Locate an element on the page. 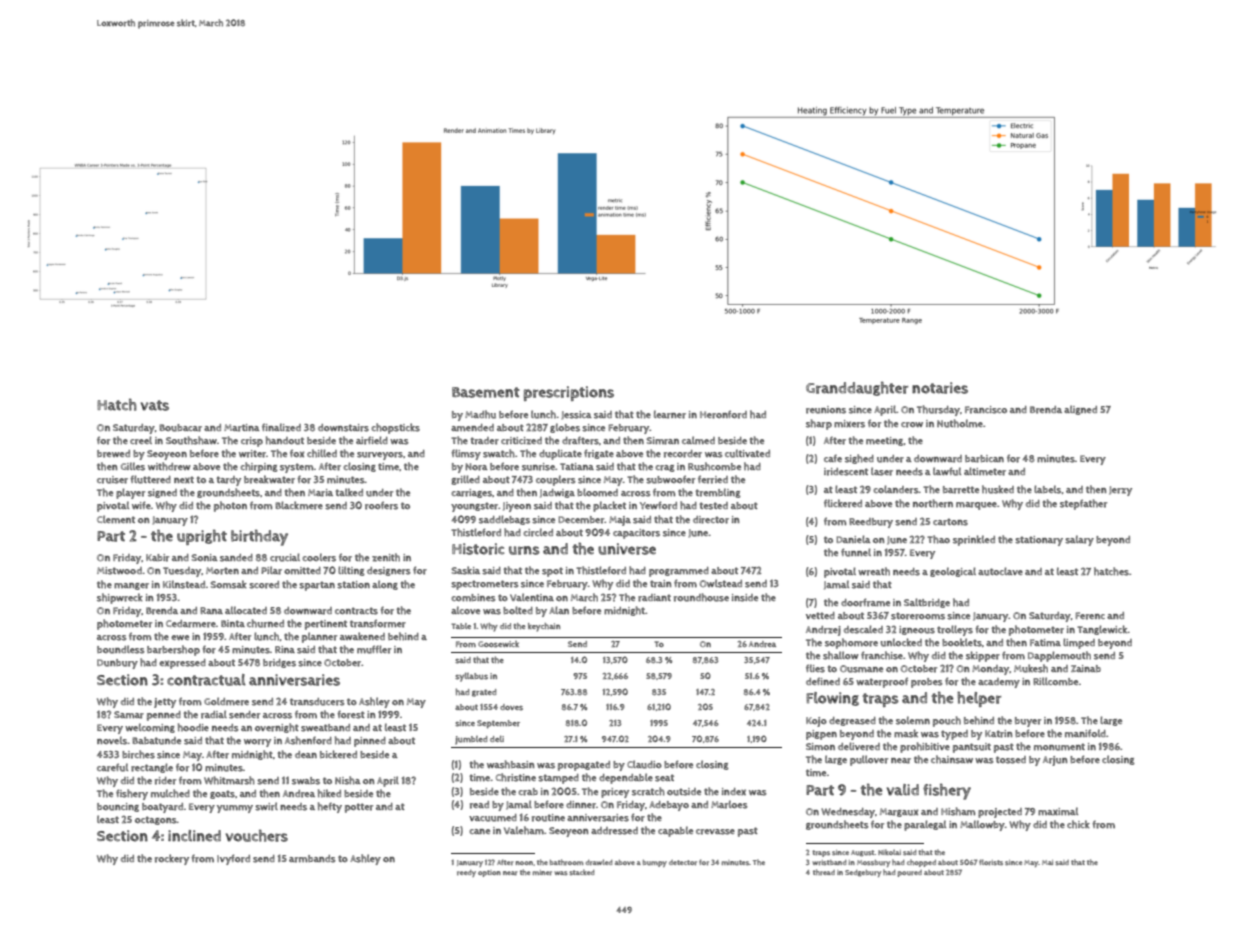  spot is located at coordinates (552, 572).
